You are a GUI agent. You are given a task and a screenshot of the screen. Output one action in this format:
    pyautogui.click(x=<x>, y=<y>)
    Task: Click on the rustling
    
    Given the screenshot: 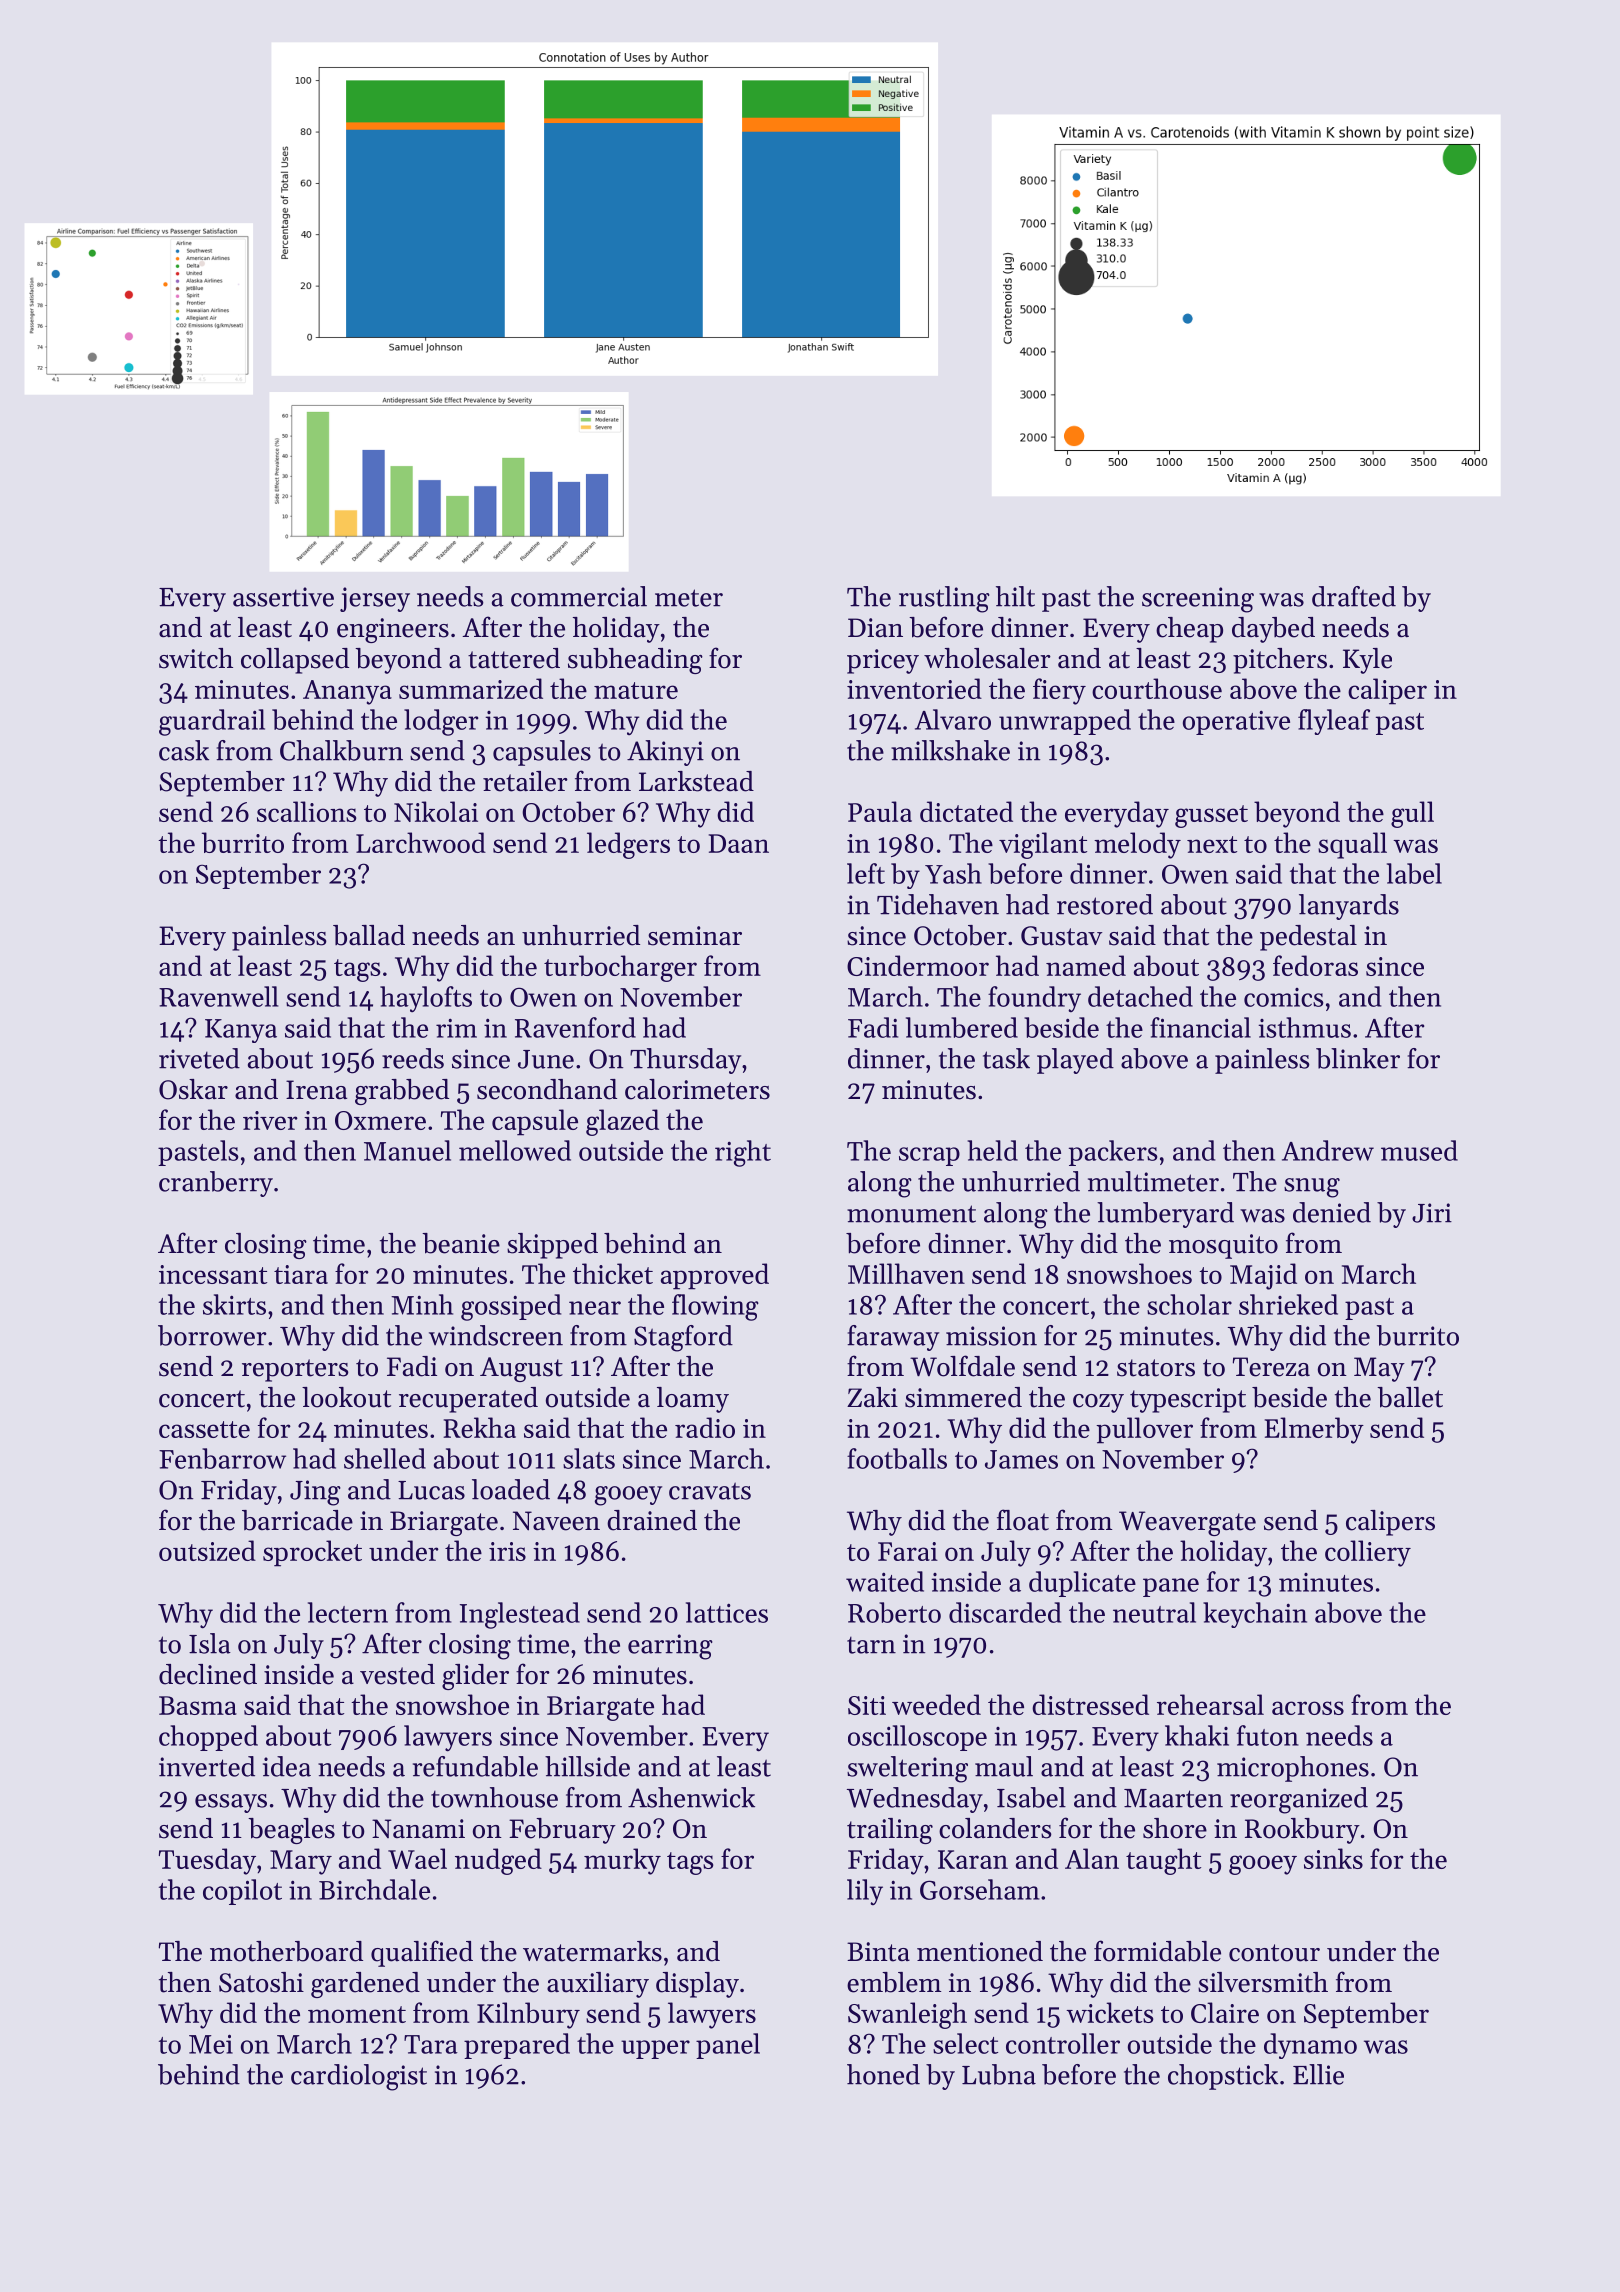 What is the action you would take?
    pyautogui.click(x=944, y=599)
